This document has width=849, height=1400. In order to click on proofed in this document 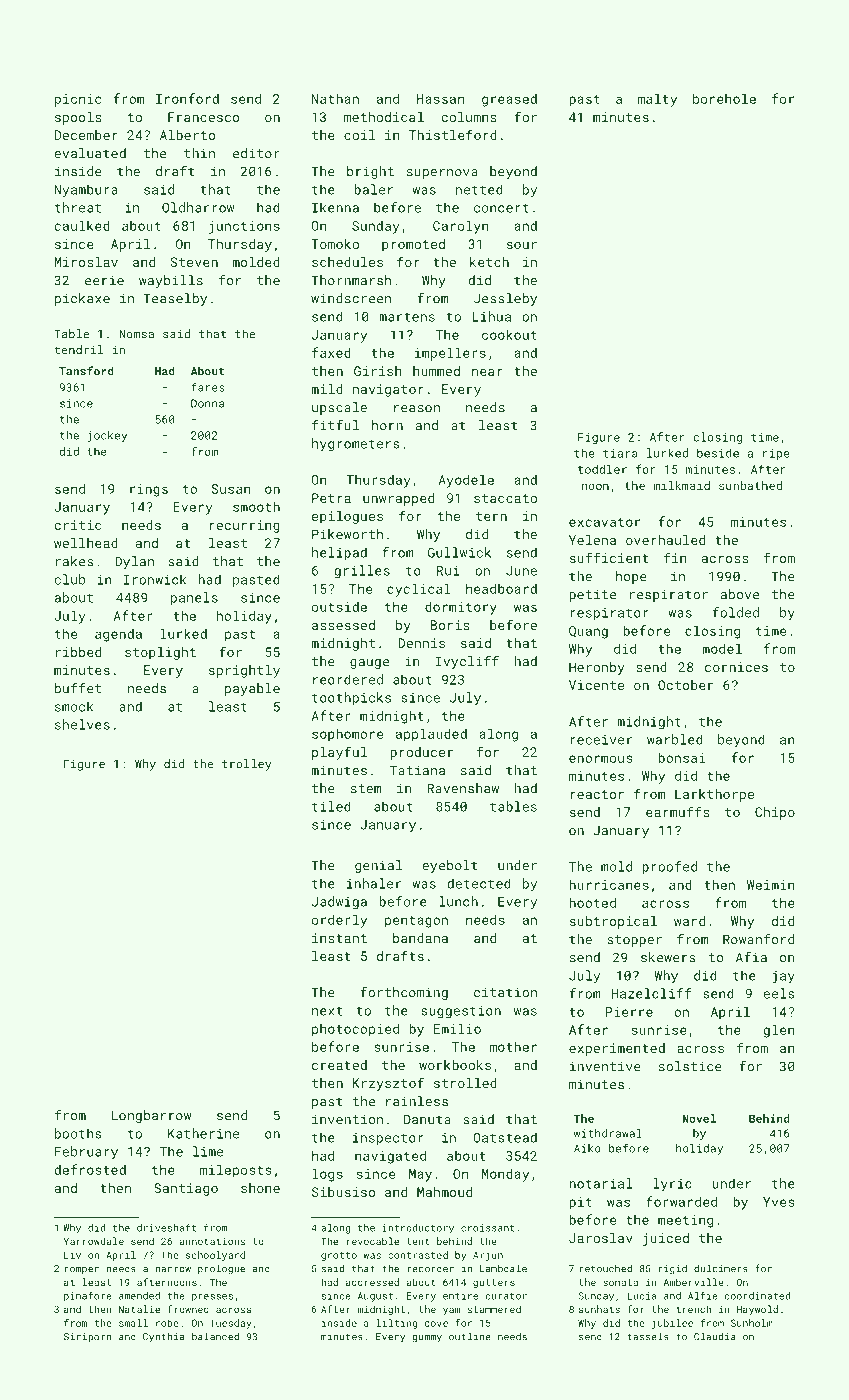, I will do `click(669, 867)`.
